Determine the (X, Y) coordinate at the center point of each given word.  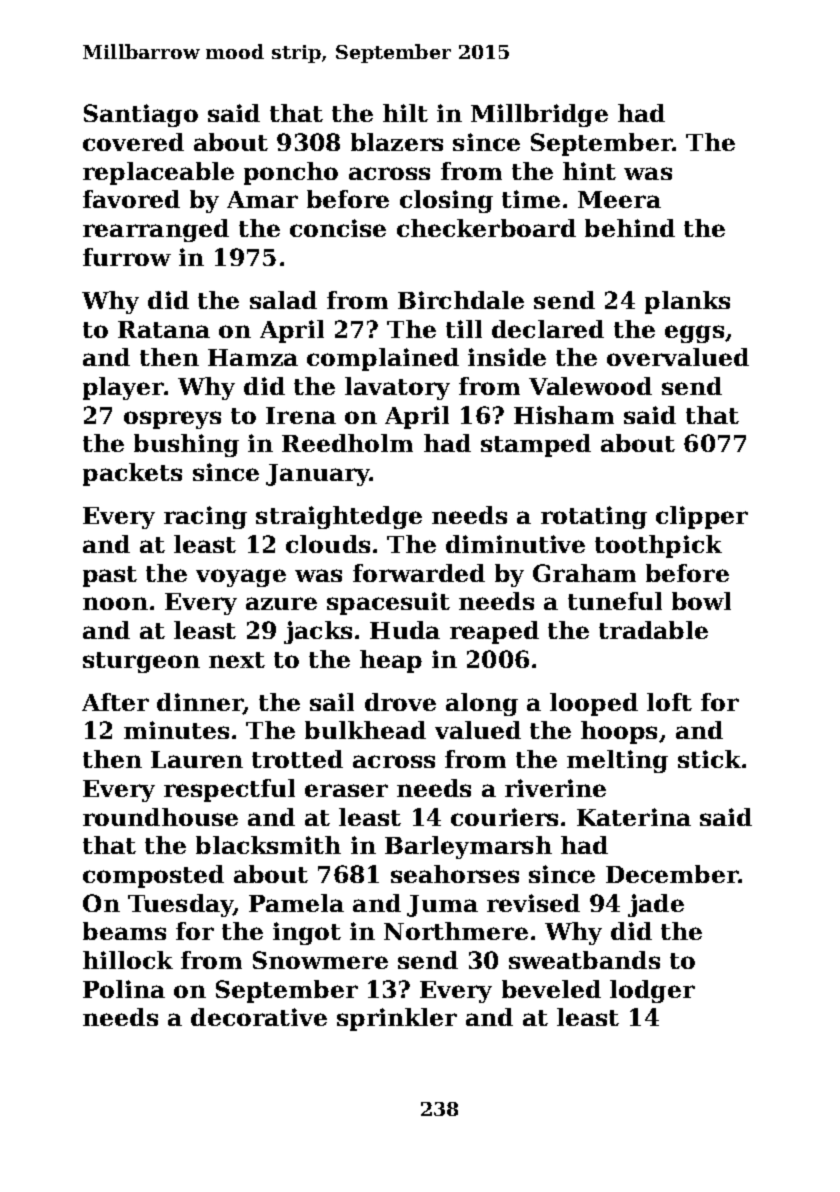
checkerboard (486, 228)
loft (669, 702)
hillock (128, 960)
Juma (442, 906)
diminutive (515, 544)
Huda (405, 630)
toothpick (658, 546)
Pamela (296, 903)
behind (630, 228)
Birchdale (461, 300)
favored (131, 199)
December (672, 874)
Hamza (253, 357)
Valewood (590, 386)
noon (115, 603)
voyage (241, 578)
